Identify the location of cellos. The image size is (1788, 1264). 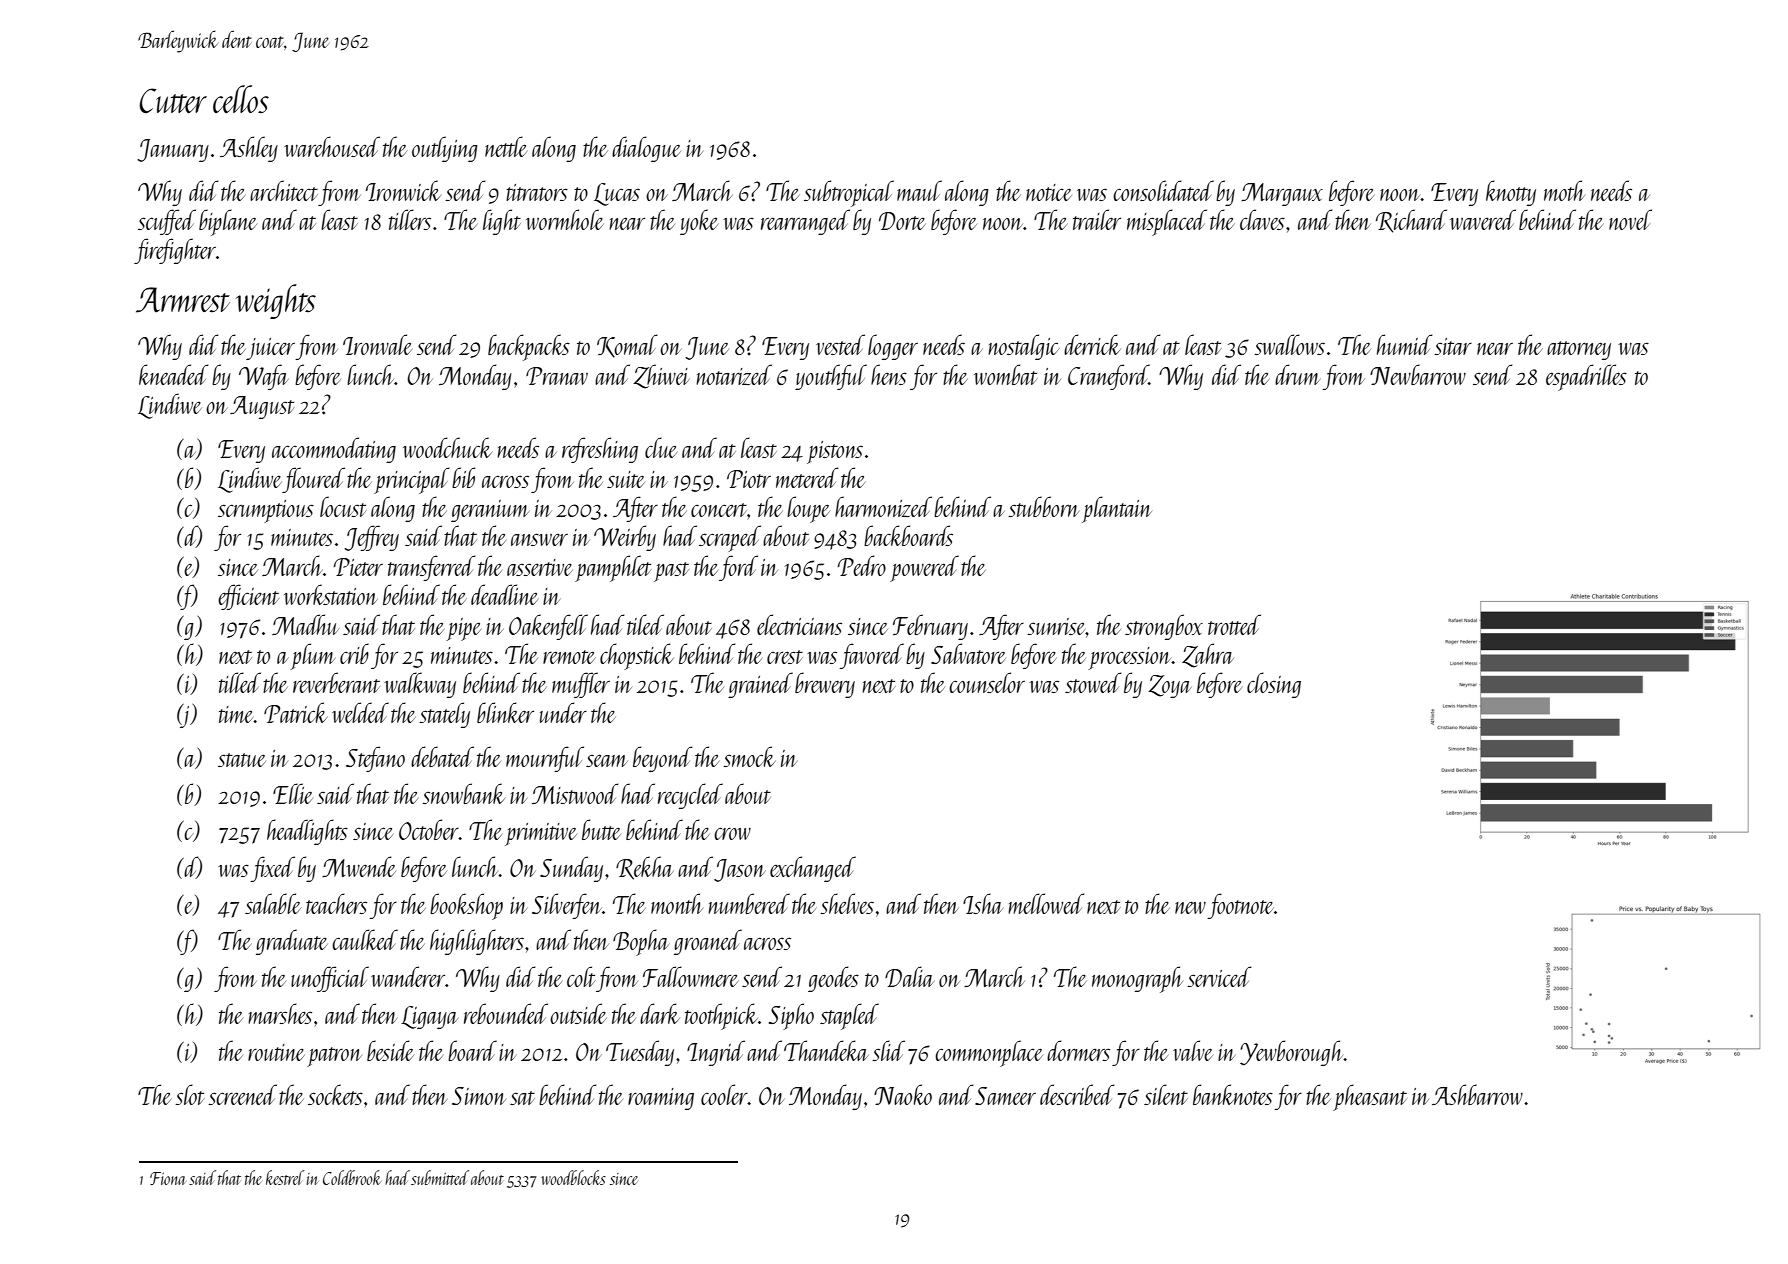
(241, 99).
